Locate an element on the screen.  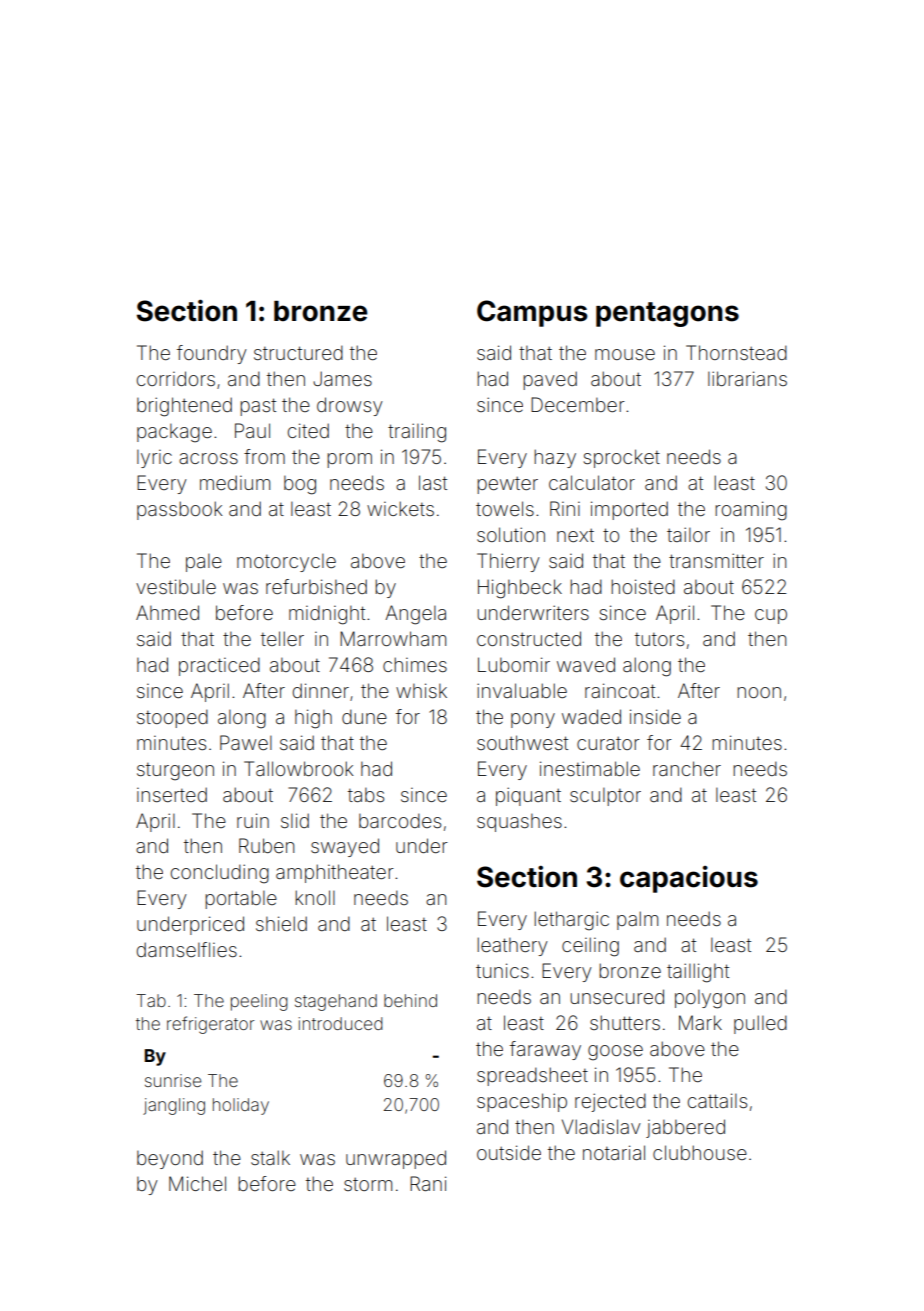
package is located at coordinates (174, 433).
